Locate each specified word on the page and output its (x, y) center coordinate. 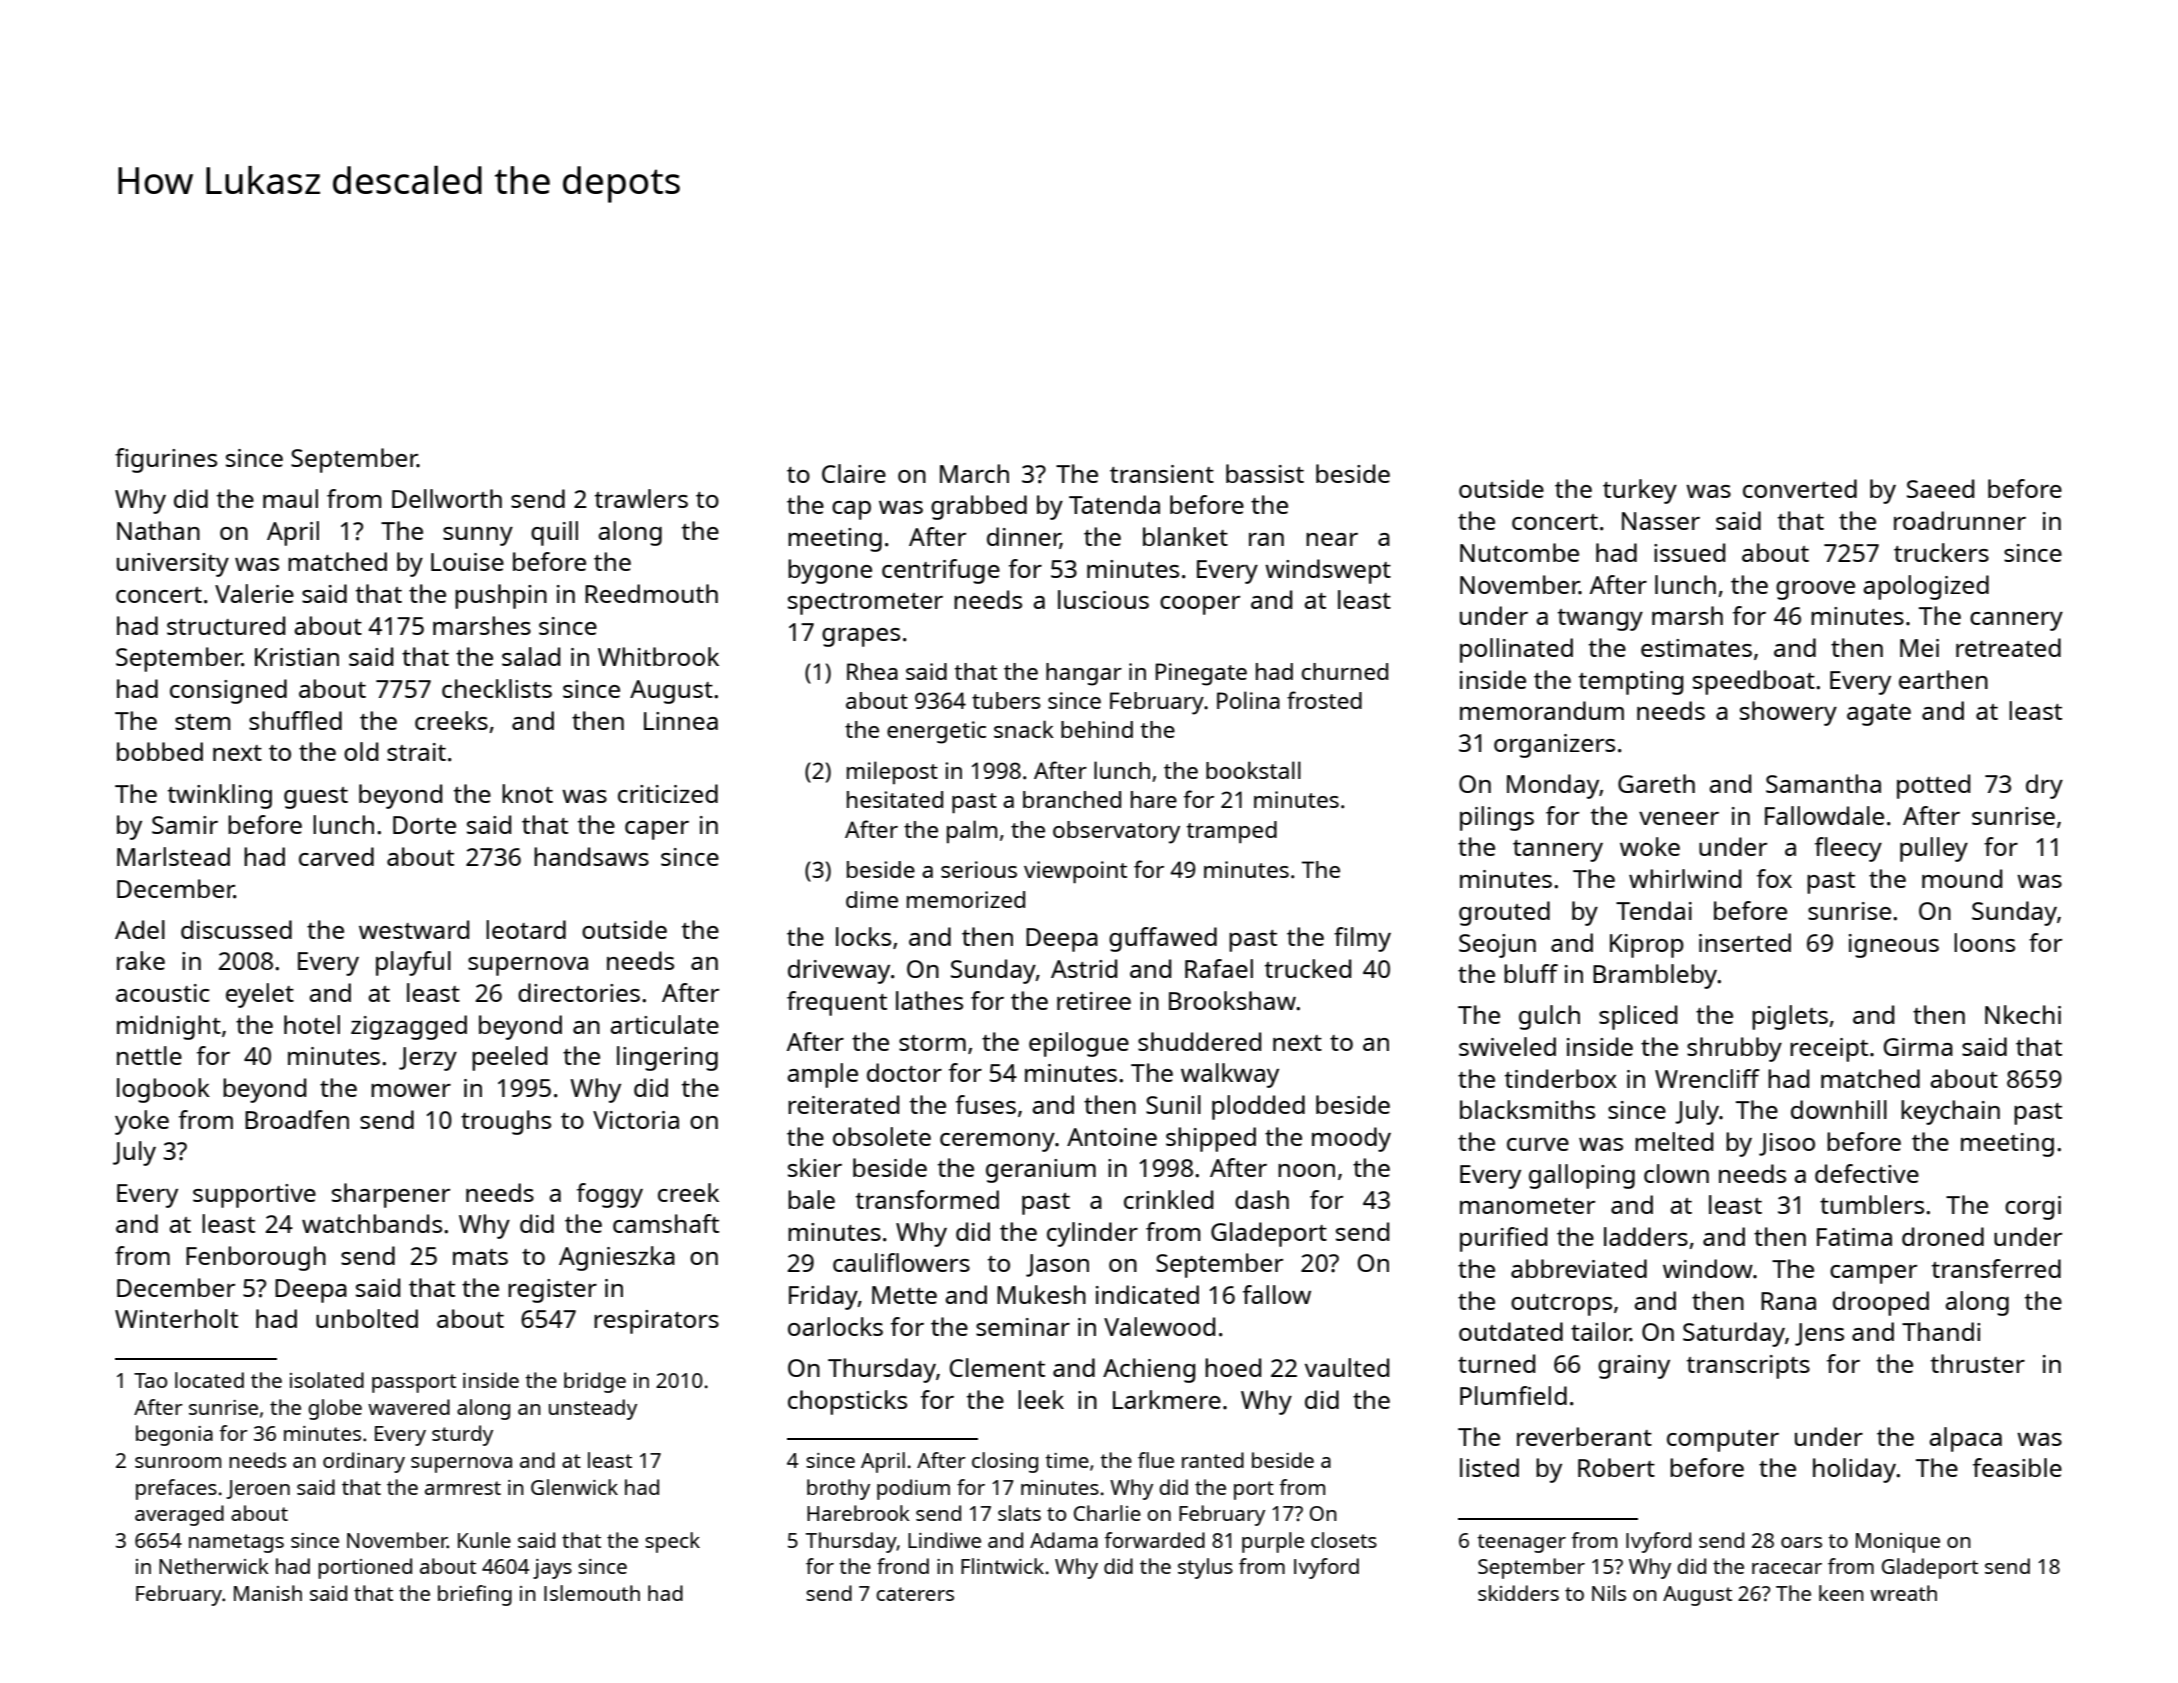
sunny (478, 536)
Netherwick (214, 1566)
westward (414, 929)
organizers (1554, 746)
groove (1815, 590)
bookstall (1253, 770)
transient (1162, 474)
